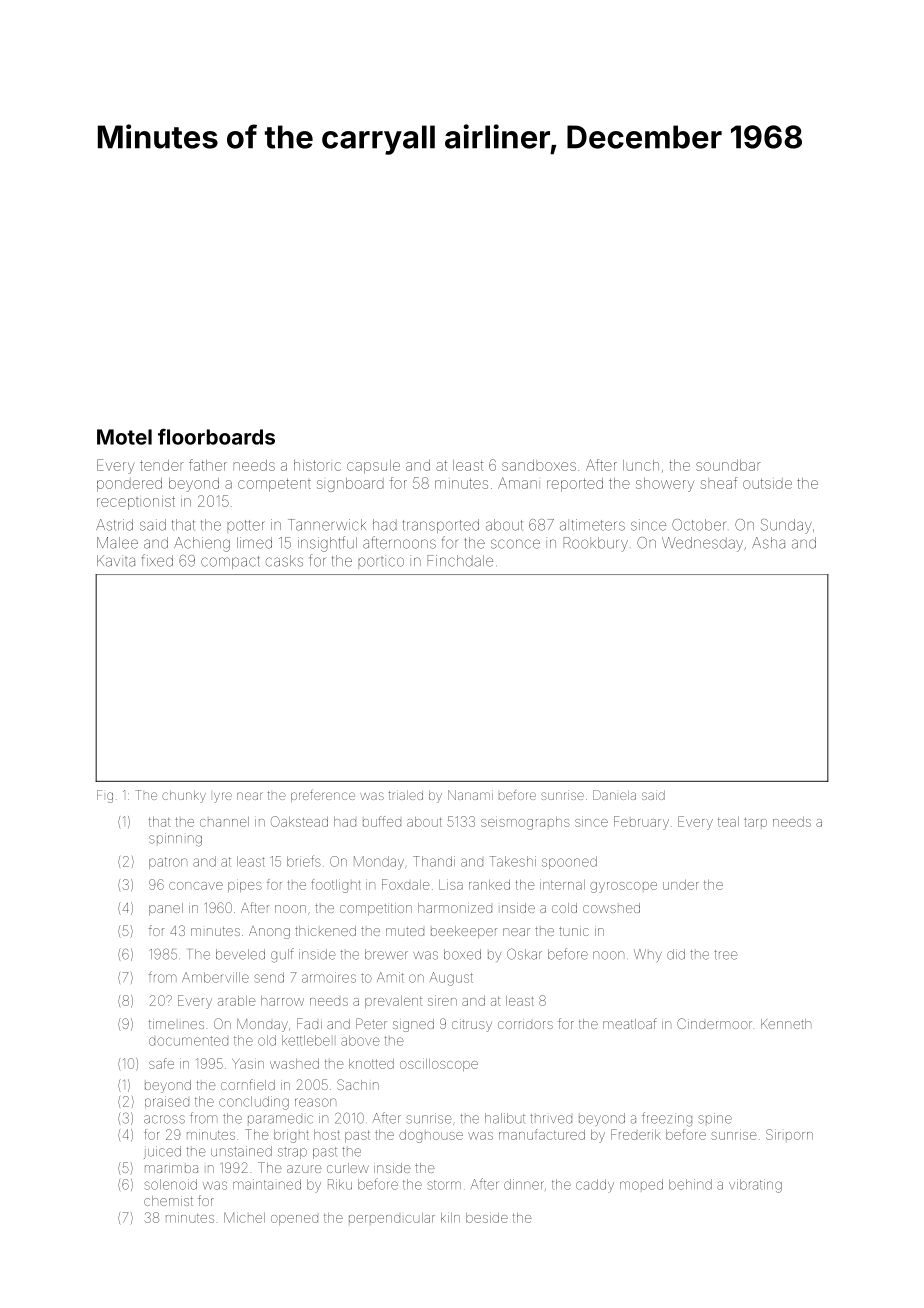 This document has width=924, height=1308. I want to click on seismographs, so click(525, 823).
